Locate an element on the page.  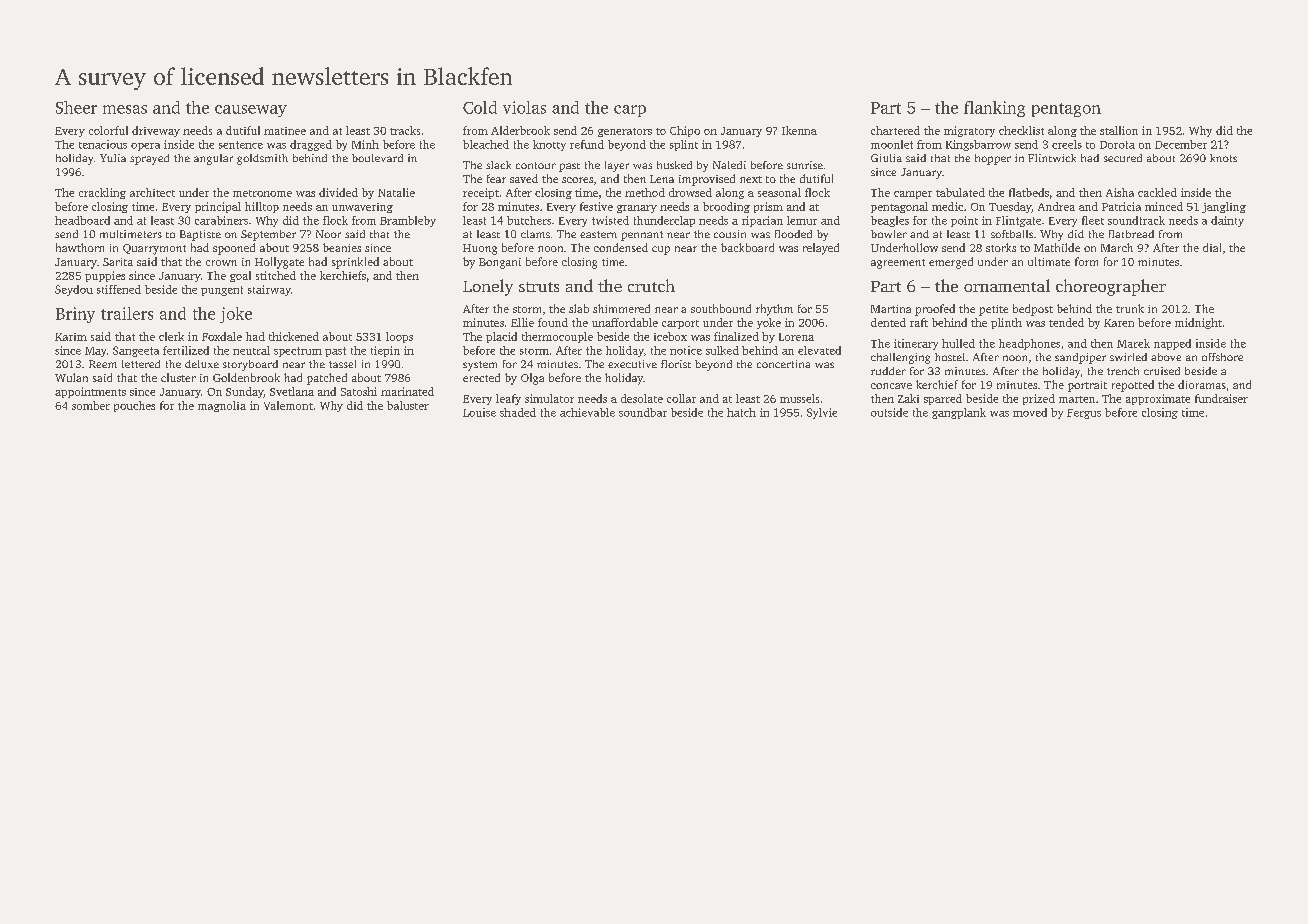
puppies is located at coordinates (105, 276).
